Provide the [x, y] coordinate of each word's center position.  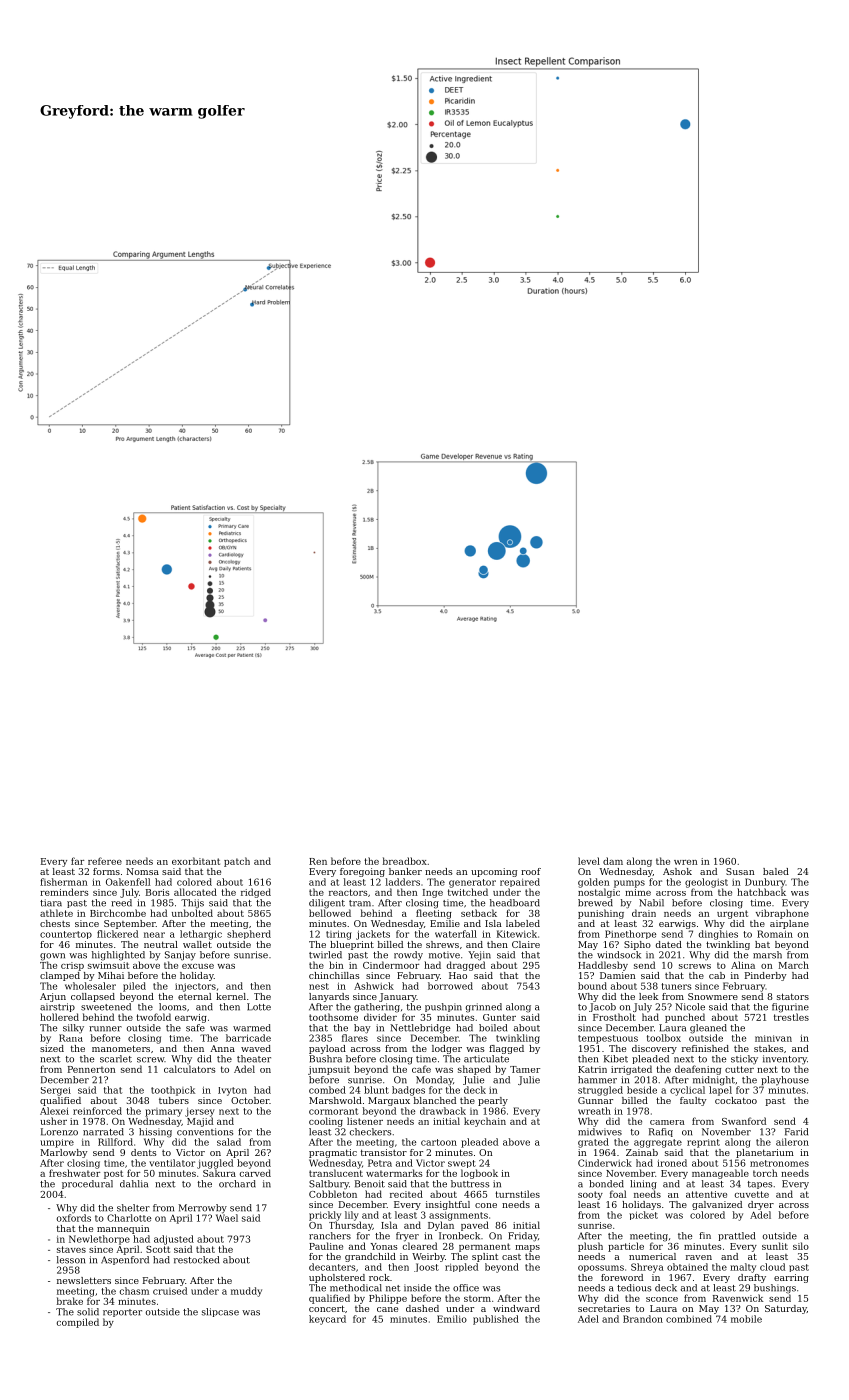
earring [791, 1278]
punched [685, 1018]
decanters [332, 1267]
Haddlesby [603, 966]
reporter [122, 1313]
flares [355, 1038]
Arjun [53, 997]
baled [776, 871]
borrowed [450, 986]
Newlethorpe [99, 1240]
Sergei [56, 1091]
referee [105, 861]
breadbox [405, 861]
